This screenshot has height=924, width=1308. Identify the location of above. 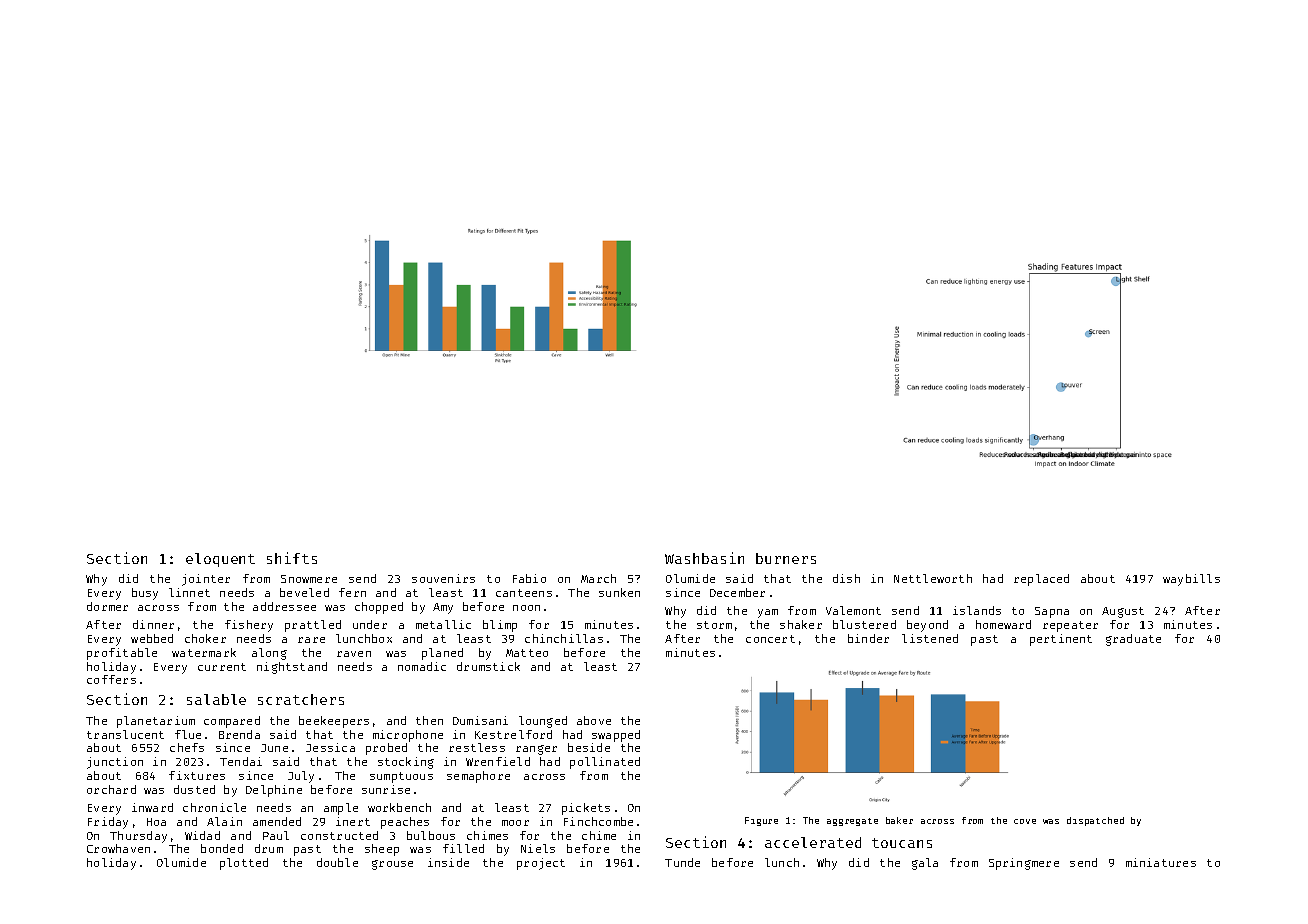
(594, 720).
